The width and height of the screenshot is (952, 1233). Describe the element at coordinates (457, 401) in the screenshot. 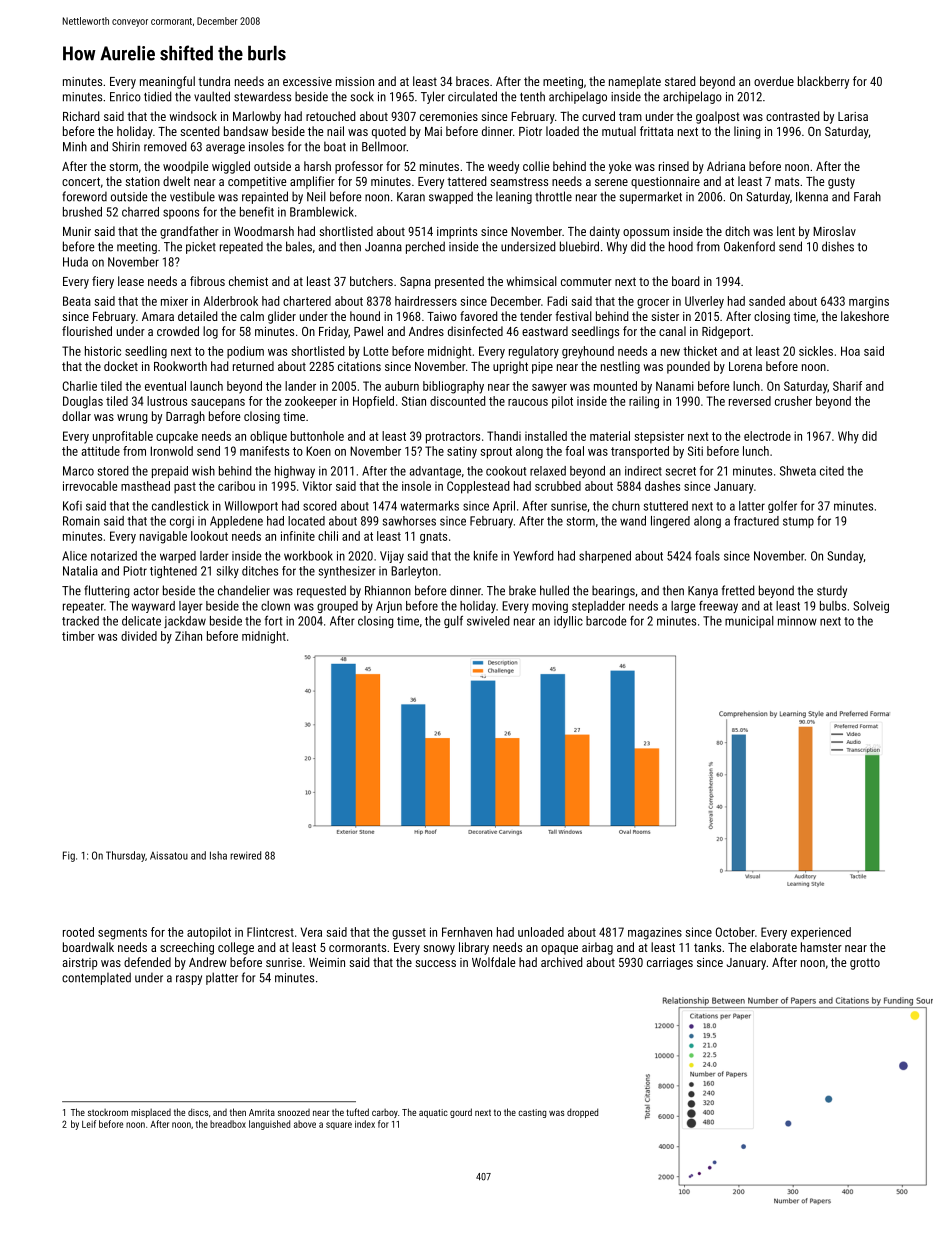

I see `discounted` at that location.
